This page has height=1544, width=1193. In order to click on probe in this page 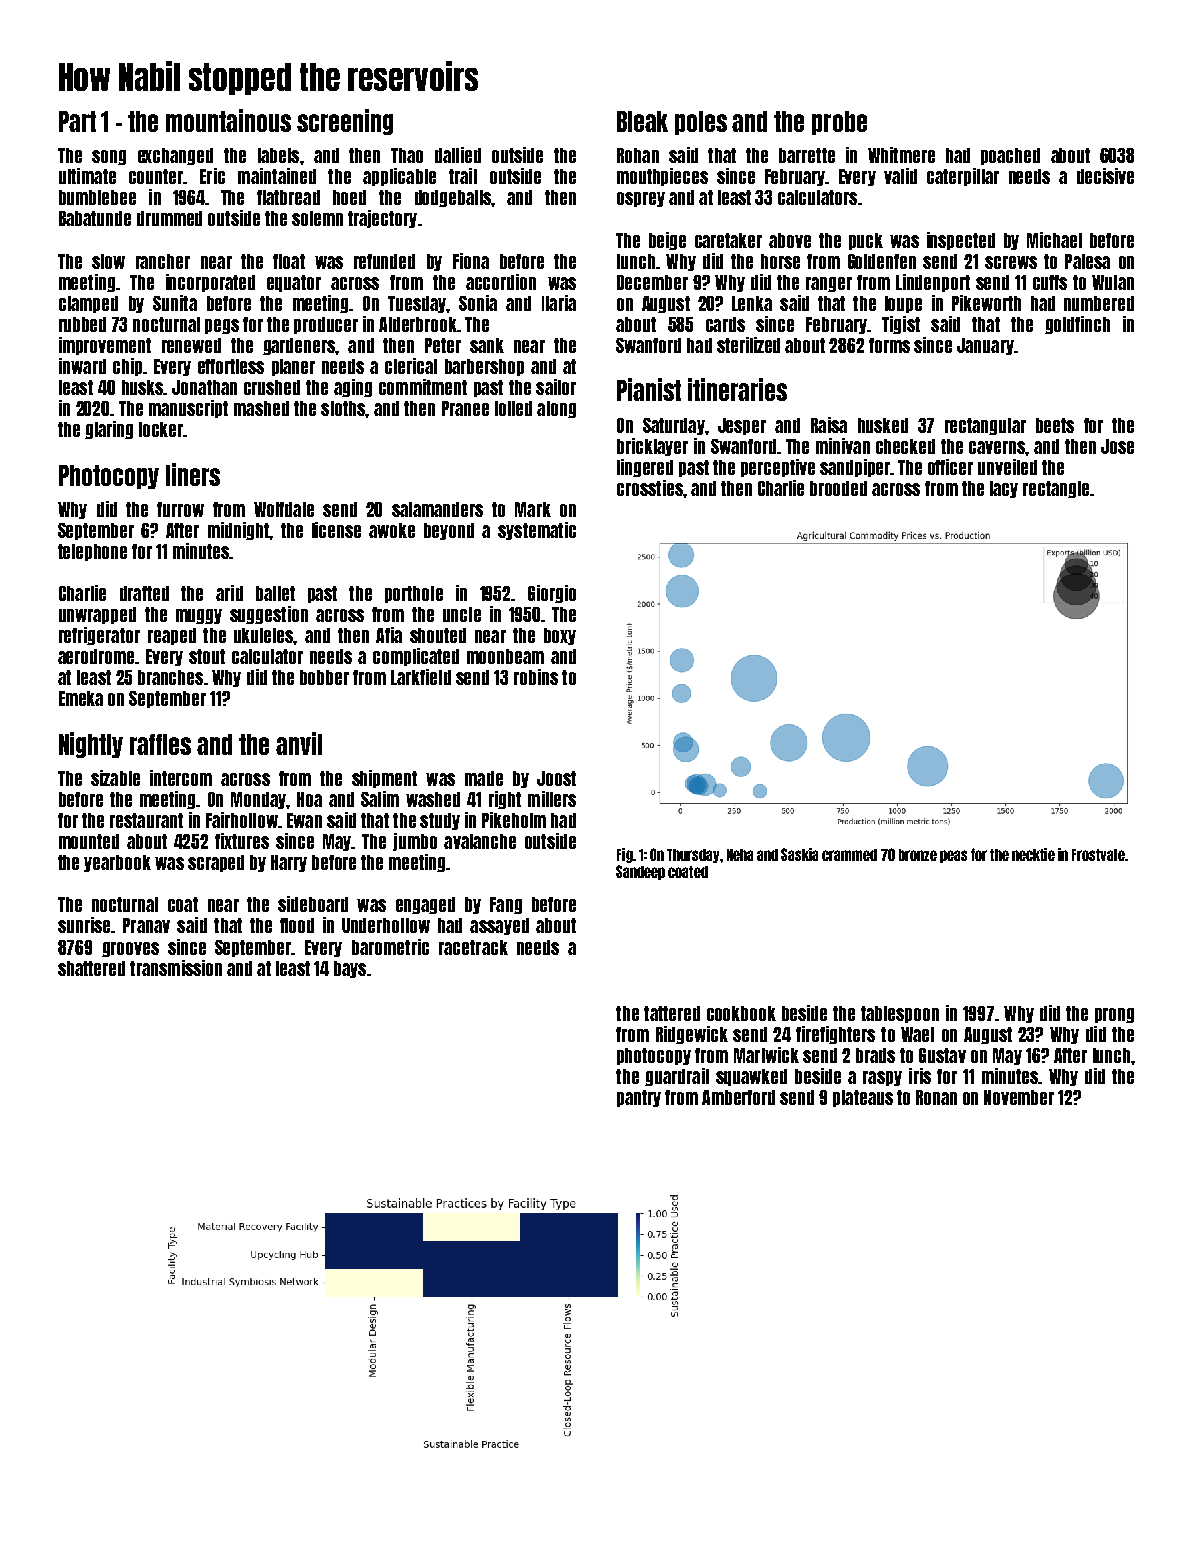, I will do `click(839, 123)`.
